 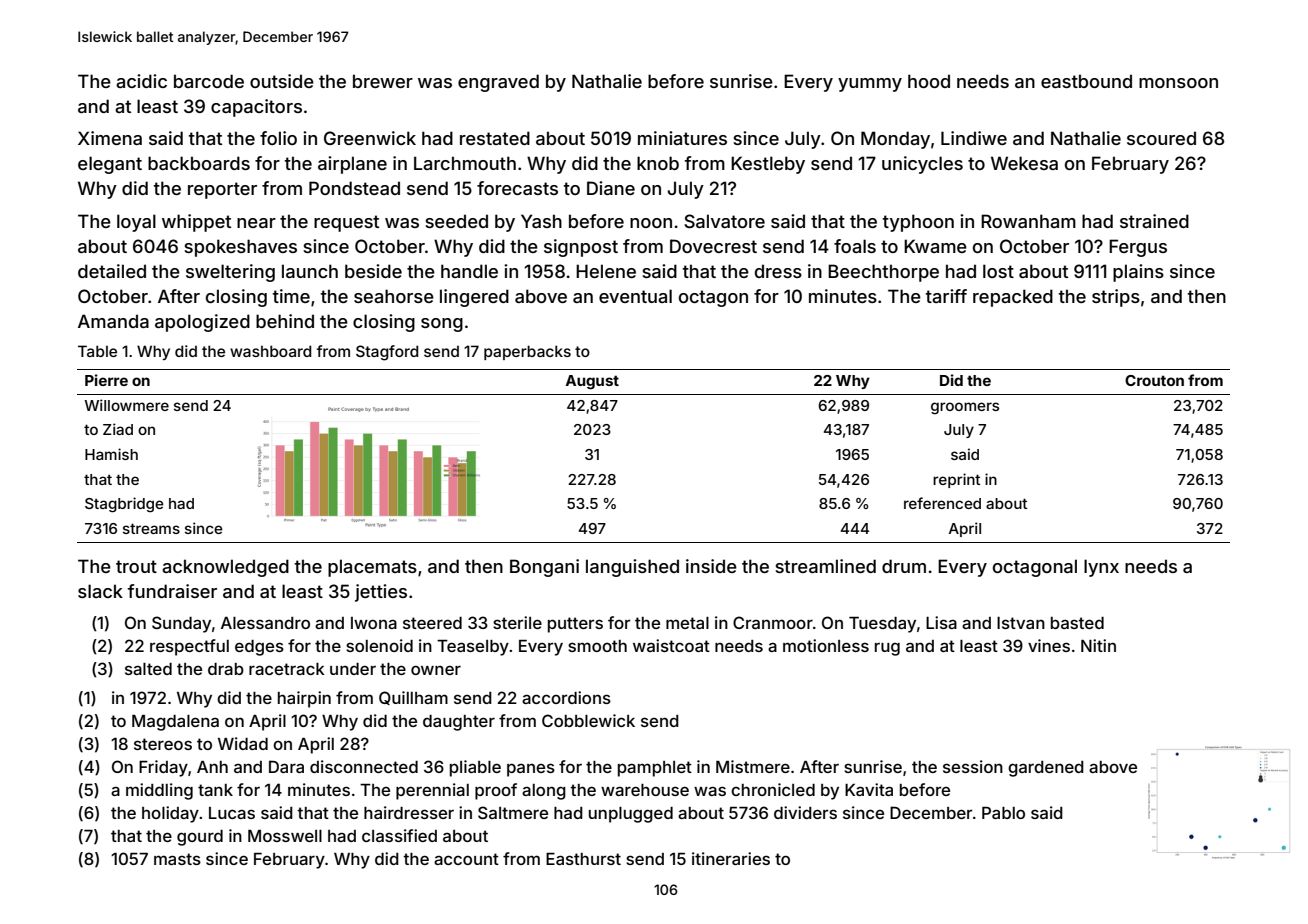 I want to click on jetties, so click(x=381, y=593).
